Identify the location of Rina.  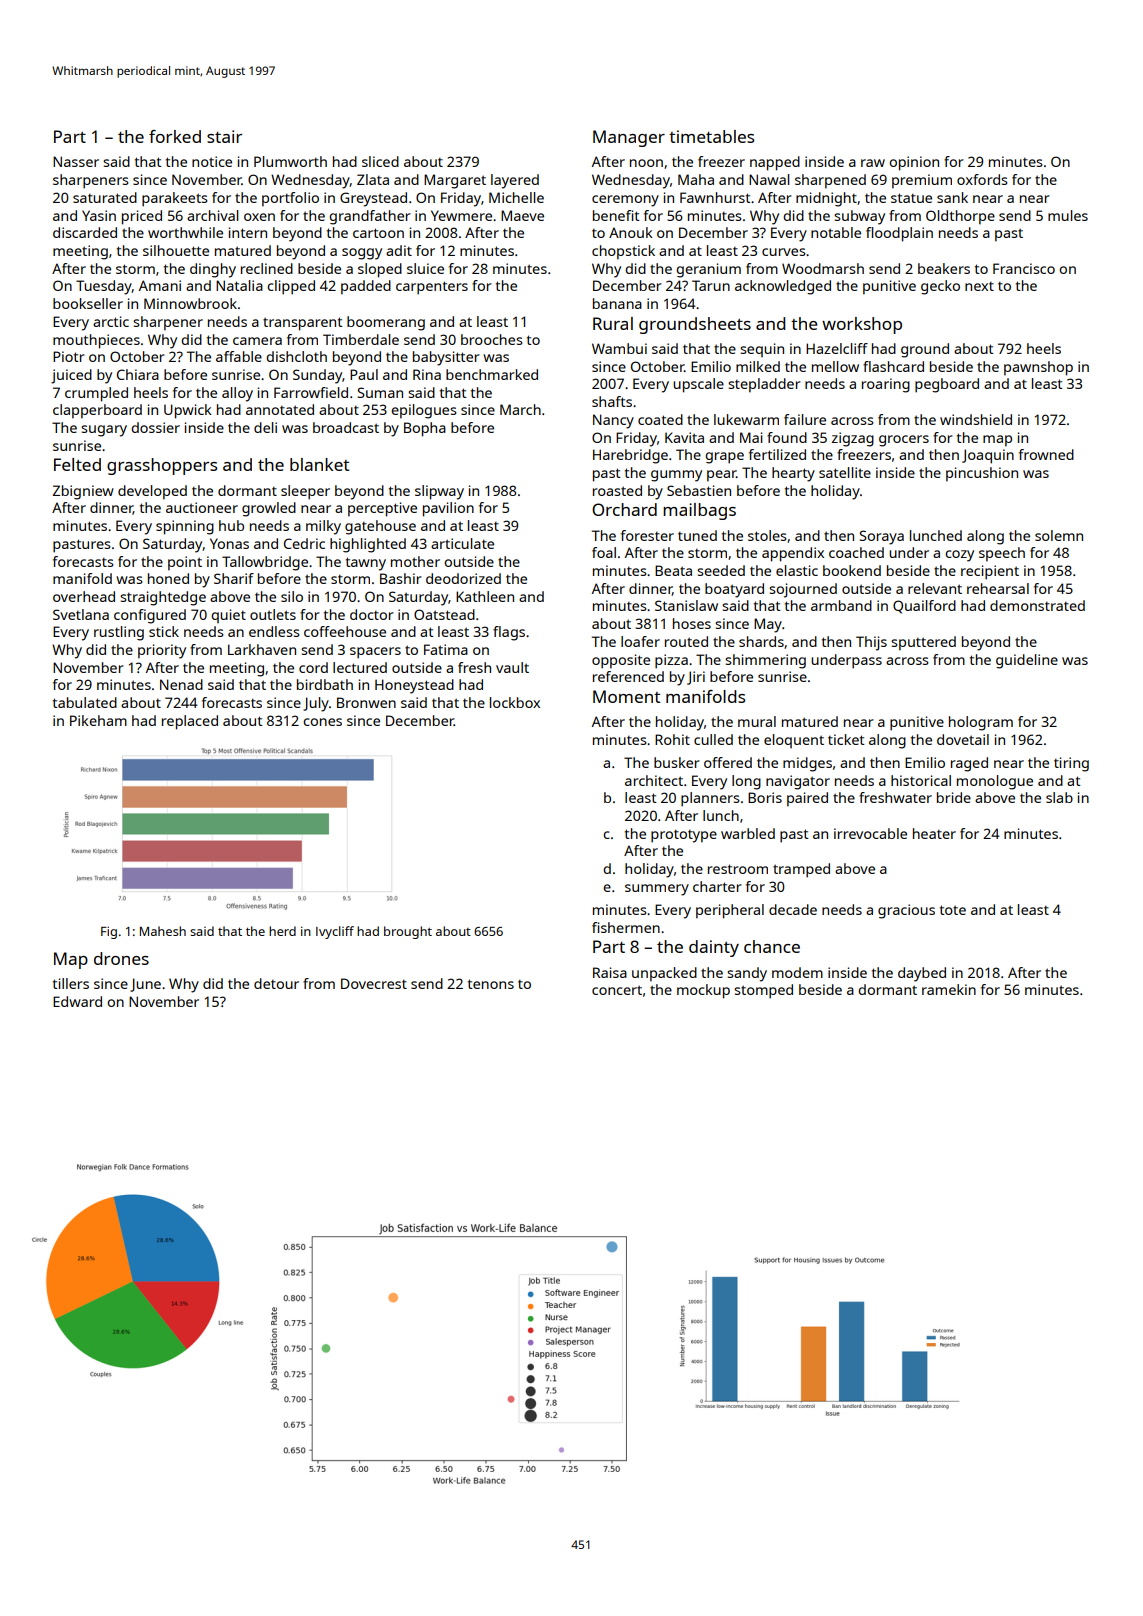
(427, 374).
